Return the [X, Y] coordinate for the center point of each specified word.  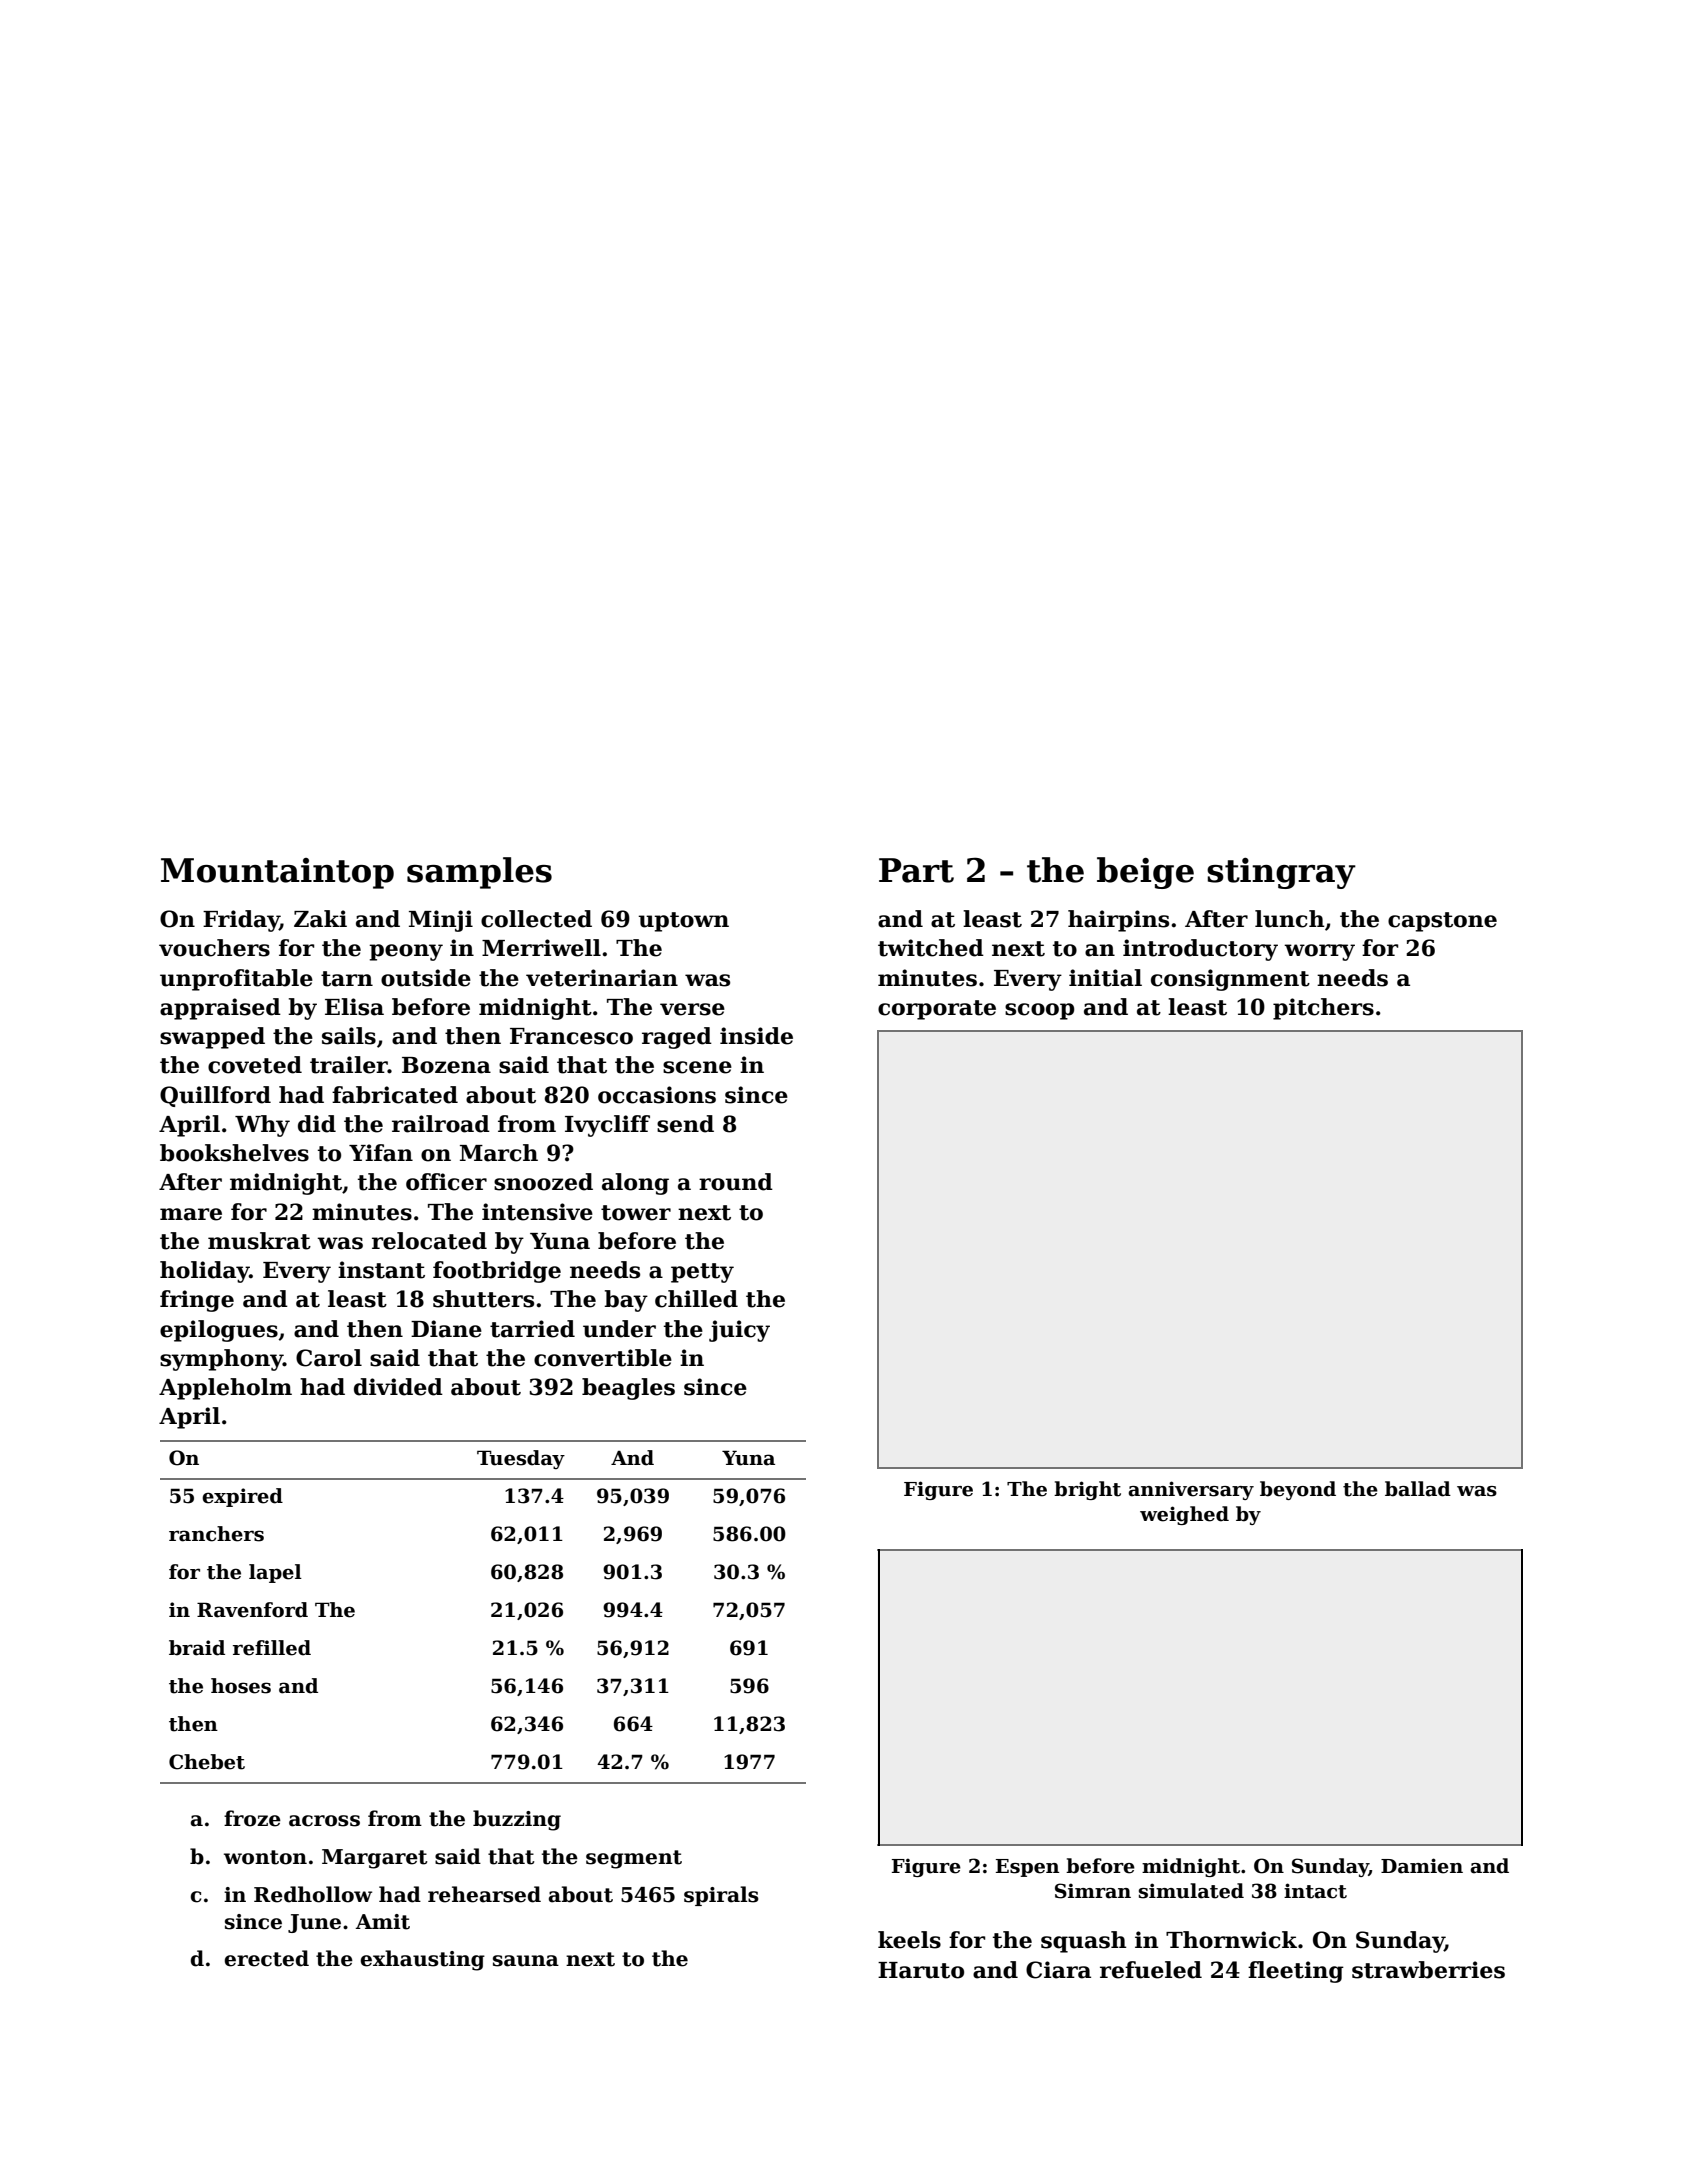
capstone [1442, 922]
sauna [526, 1961]
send [685, 1124]
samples [479, 873]
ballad [1418, 1489]
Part [916, 870]
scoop [1039, 1011]
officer [446, 1182]
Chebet [207, 1762]
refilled [272, 1648]
